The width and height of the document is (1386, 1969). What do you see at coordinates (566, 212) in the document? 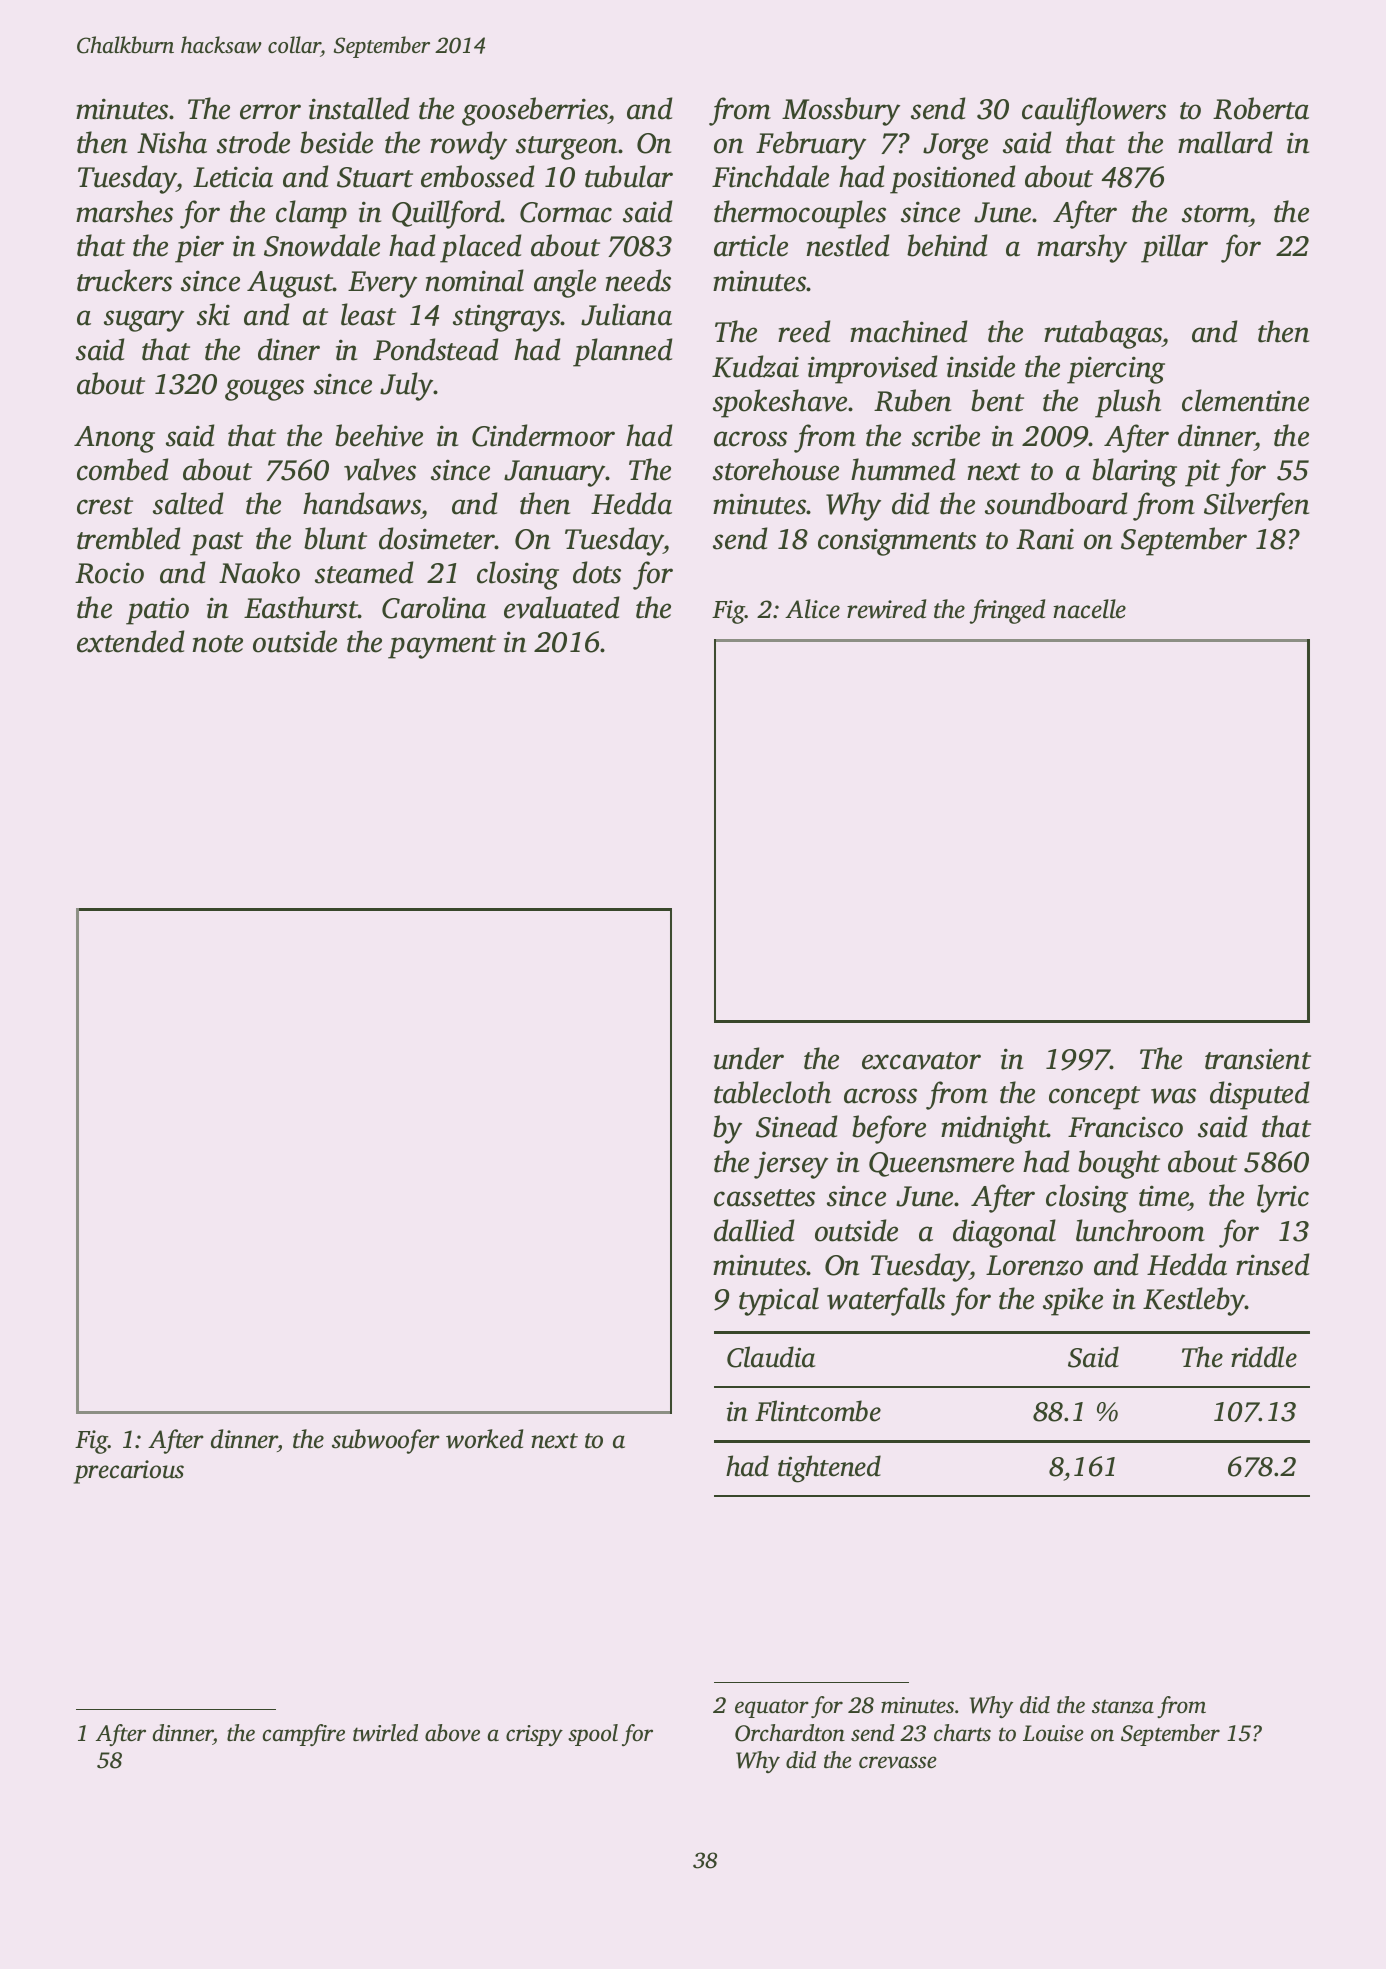
I see `Cormac` at bounding box center [566, 212].
